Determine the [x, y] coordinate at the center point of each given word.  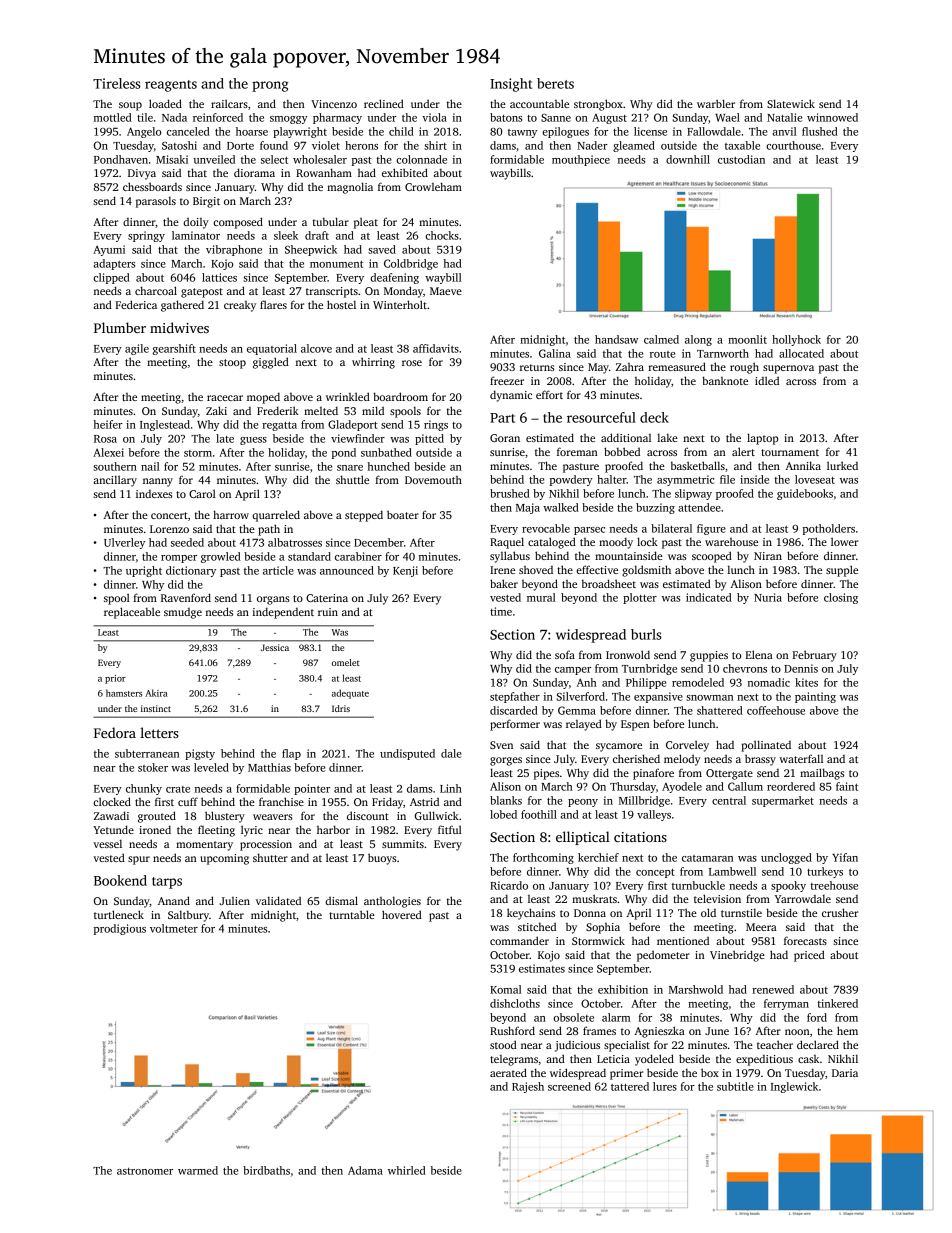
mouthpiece [581, 160]
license [650, 131]
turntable [352, 914]
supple [842, 571]
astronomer [145, 1171]
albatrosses [295, 542]
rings [436, 425]
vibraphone [234, 250]
